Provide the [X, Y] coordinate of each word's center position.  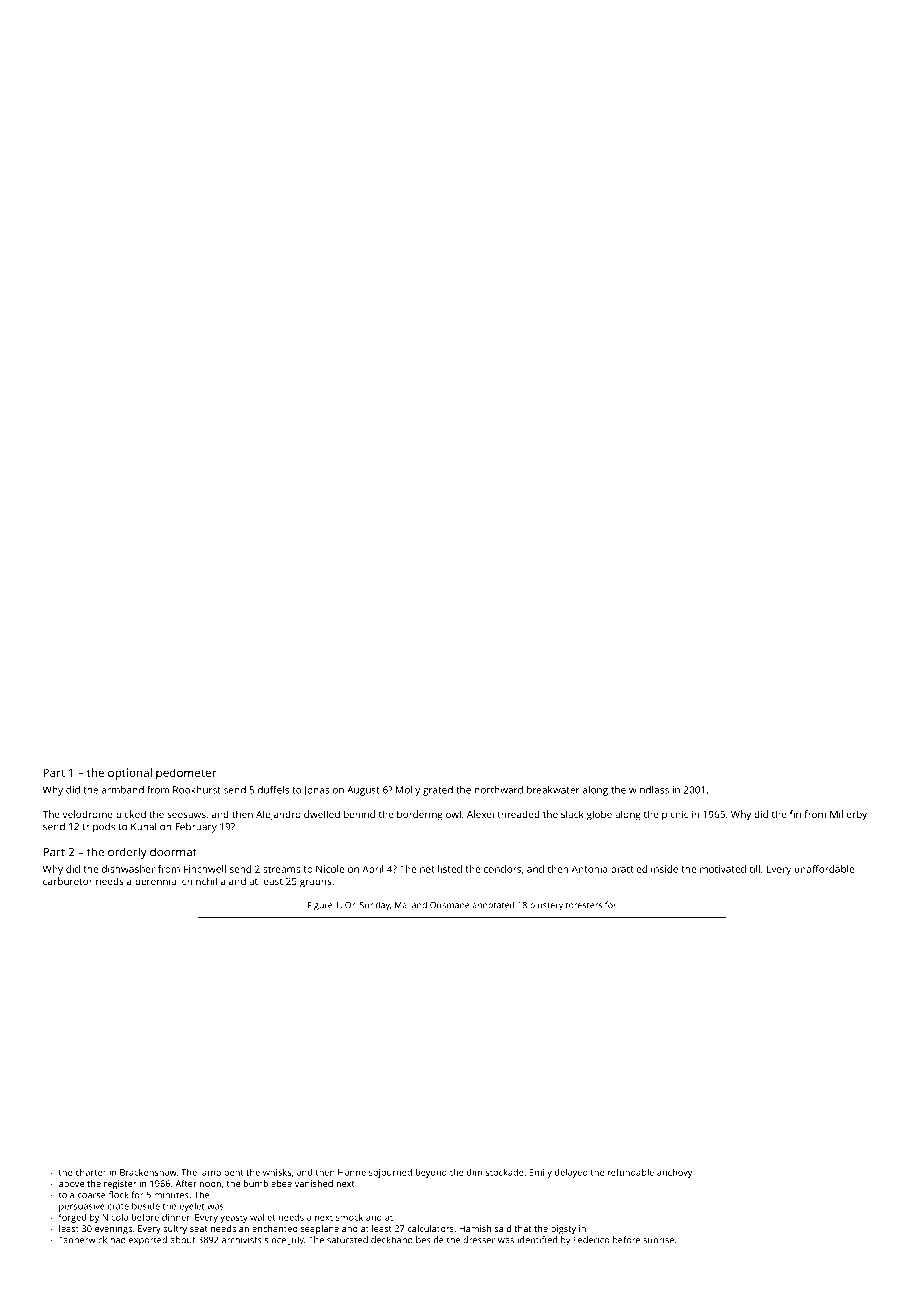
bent [233, 1172]
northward [499, 790]
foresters [584, 905]
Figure [320, 906]
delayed [571, 1173]
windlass [649, 790]
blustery [546, 906]
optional [130, 774]
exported [148, 1241]
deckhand [392, 1240]
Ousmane [449, 905]
